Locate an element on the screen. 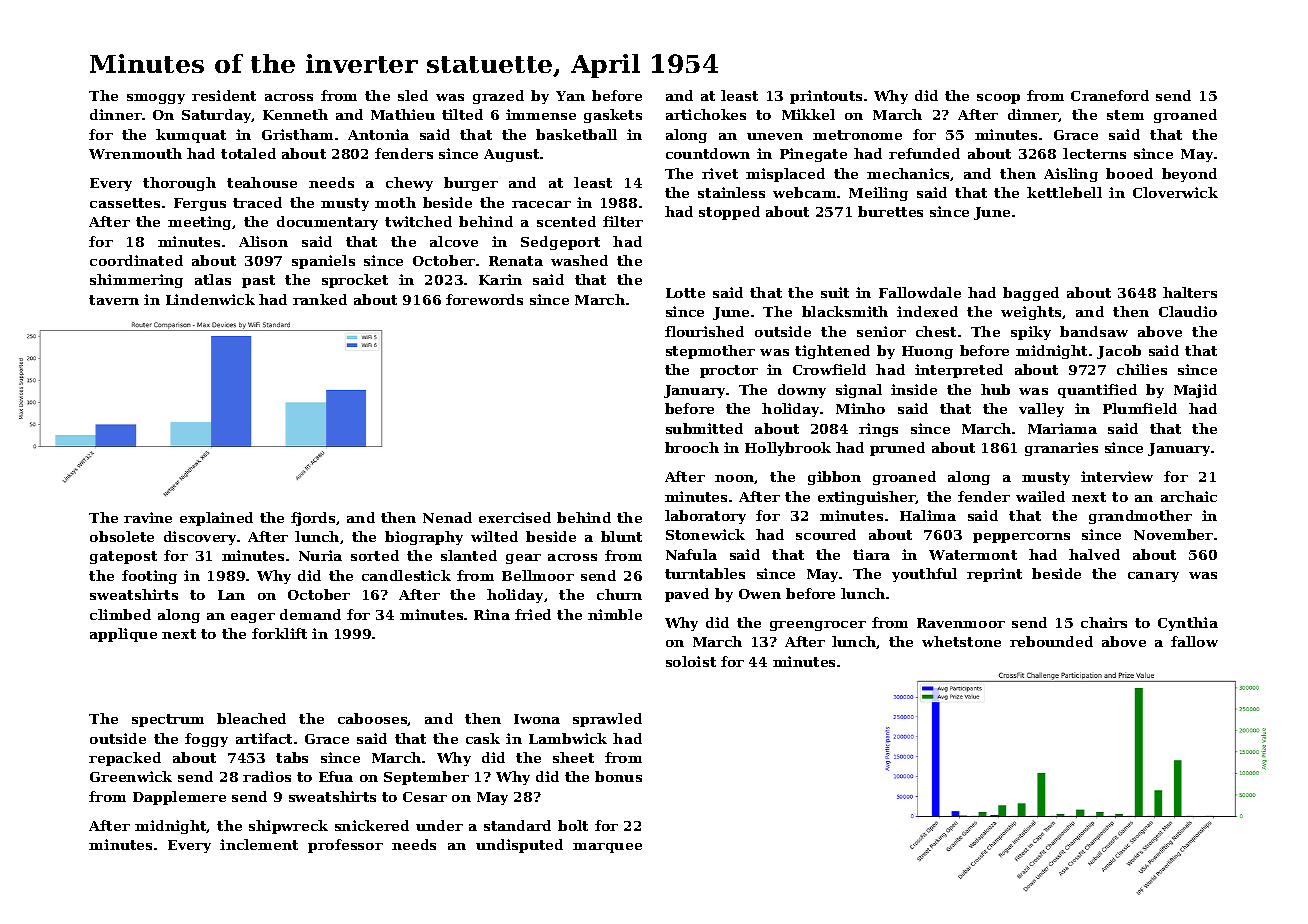  inclement is located at coordinates (259, 844).
